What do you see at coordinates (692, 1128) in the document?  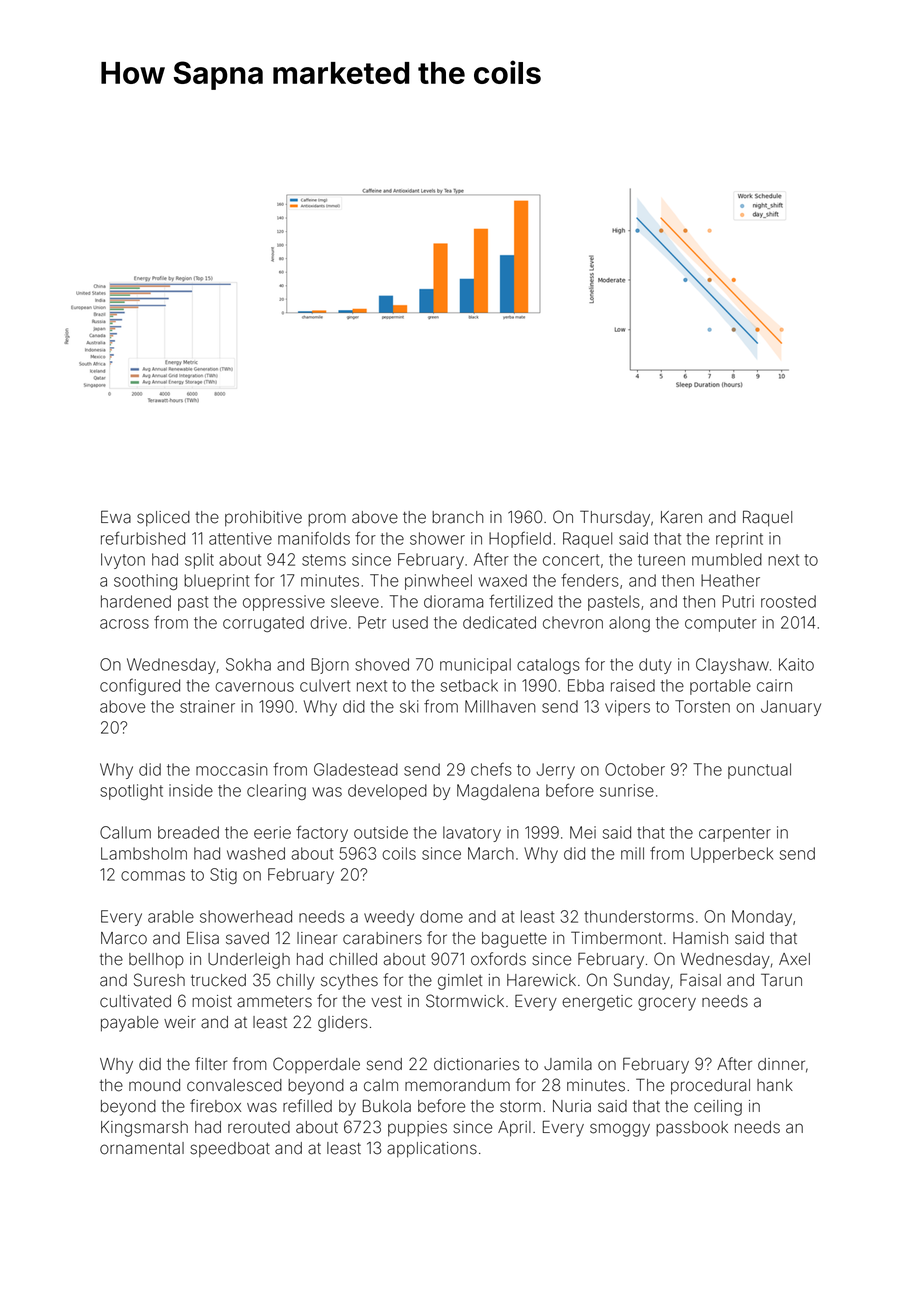 I see `passbook` at bounding box center [692, 1128].
